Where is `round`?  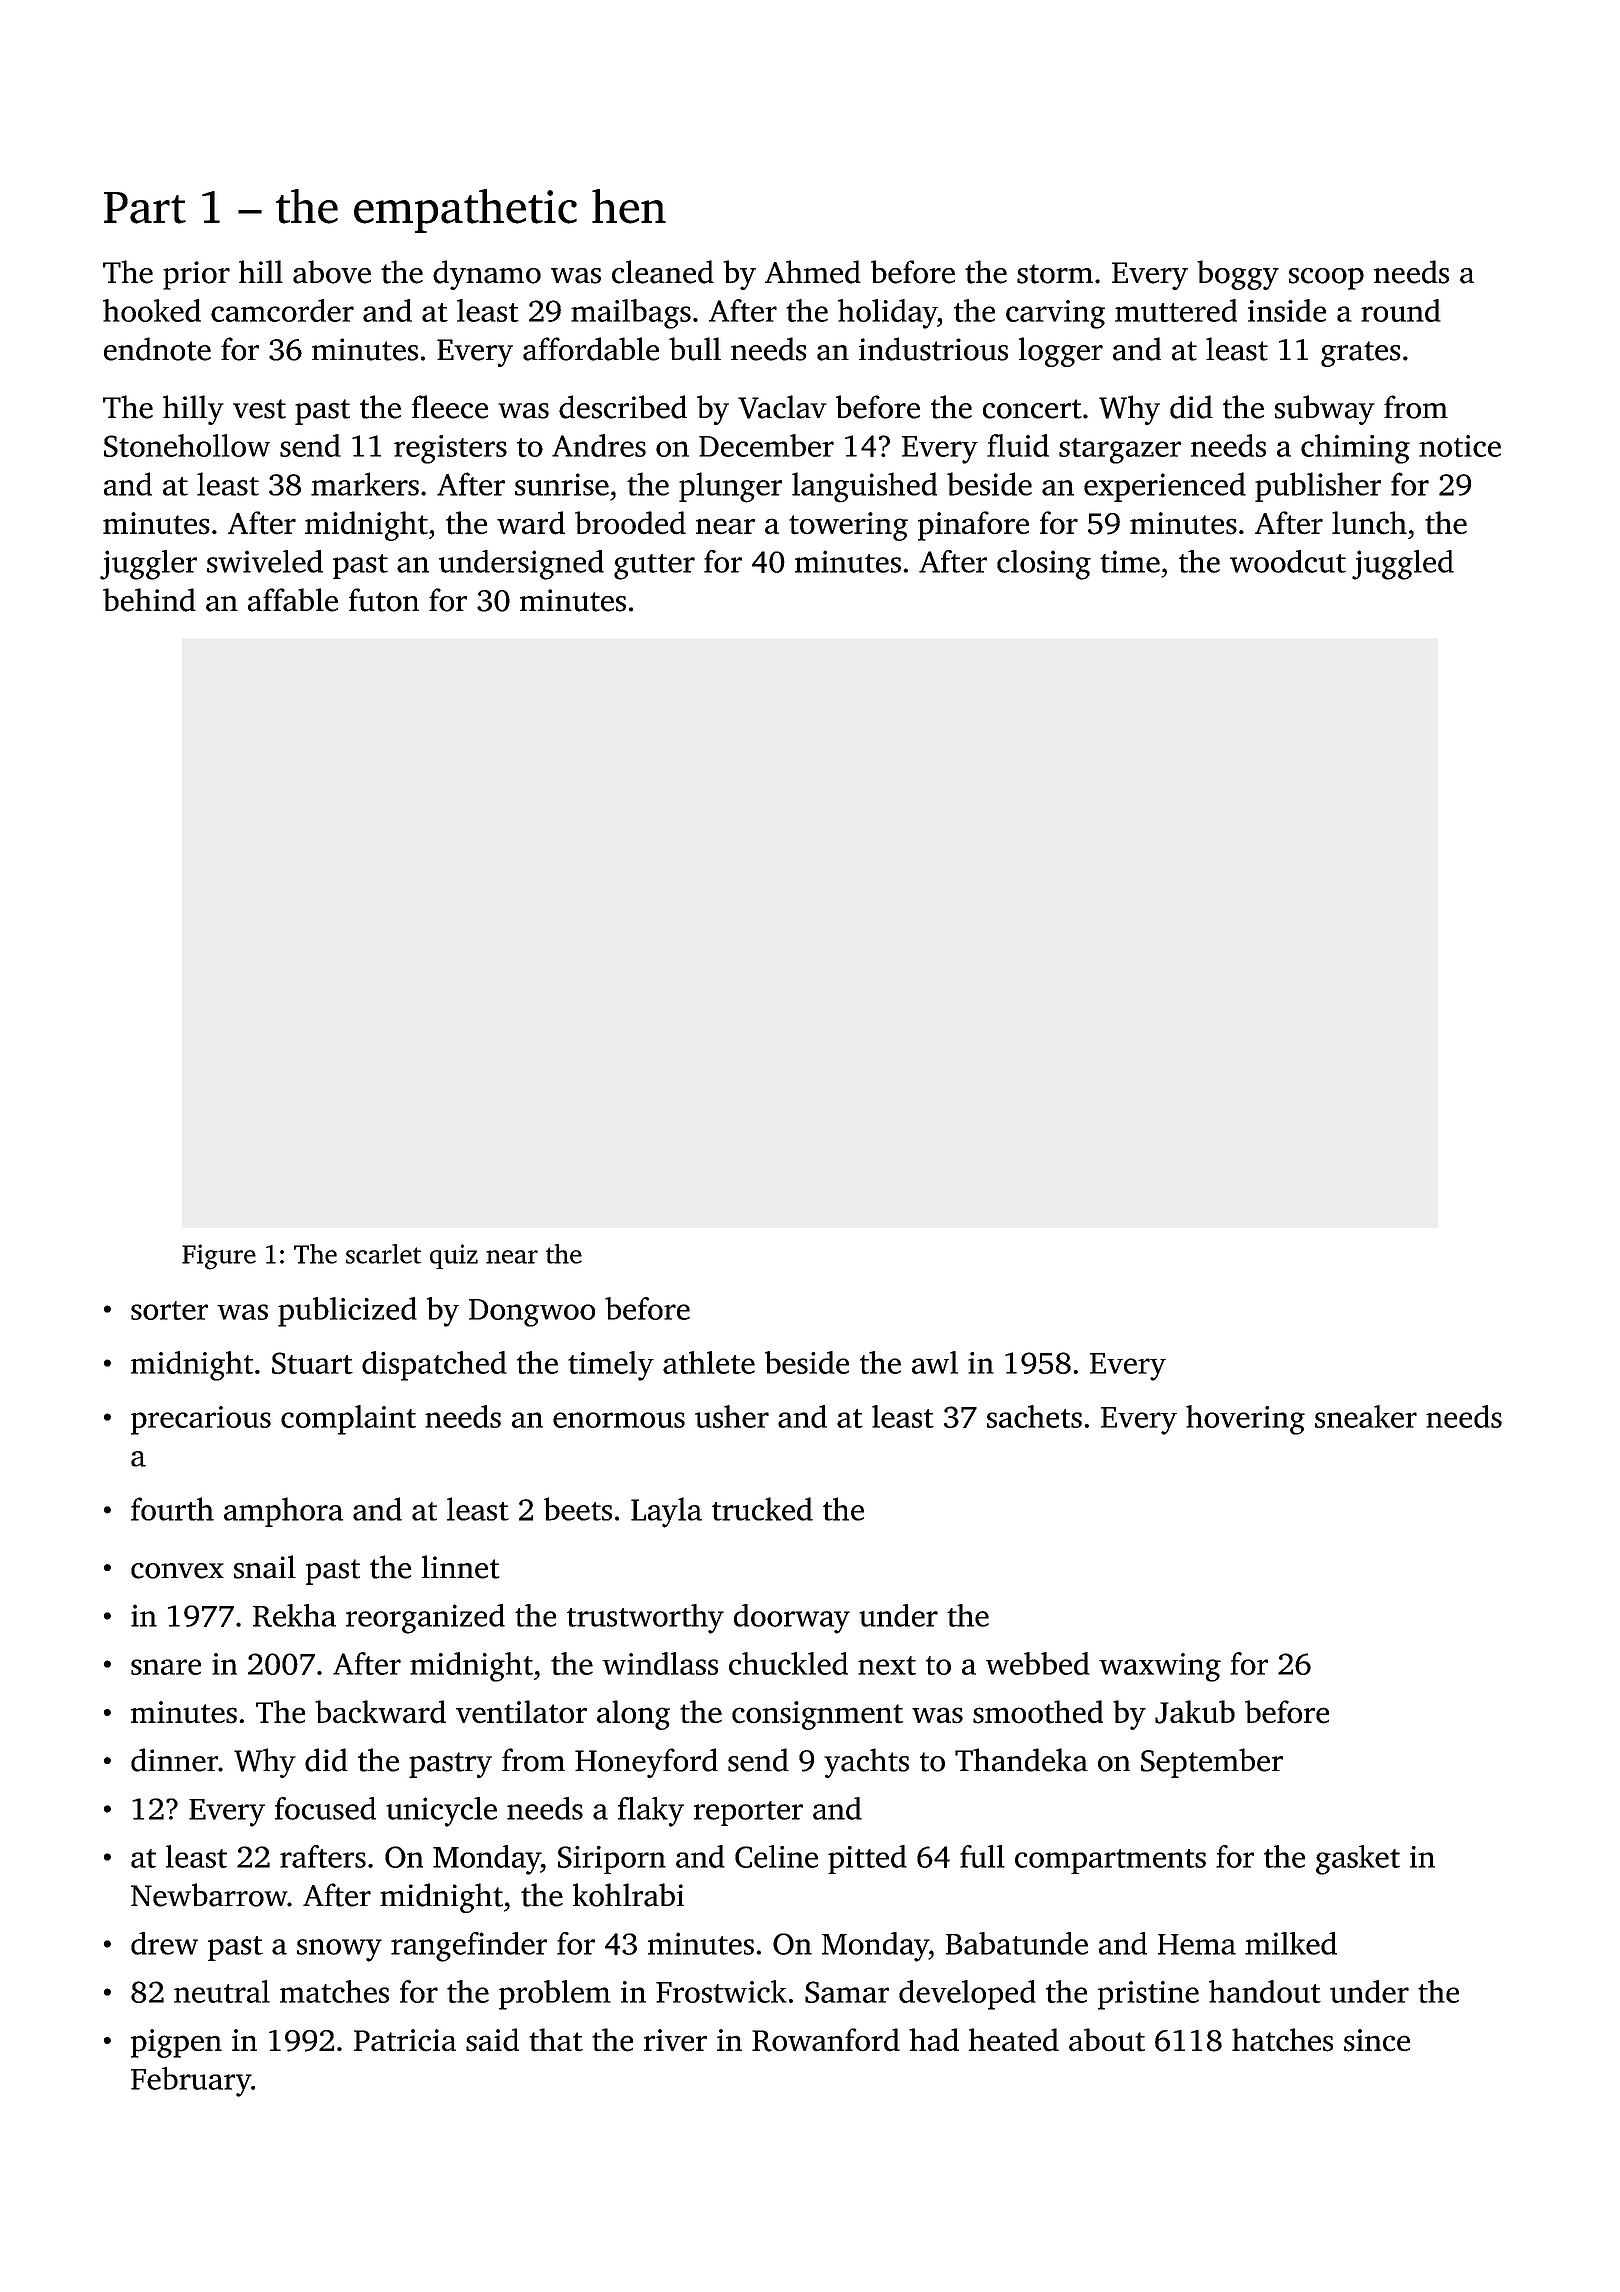 round is located at coordinates (1401, 310).
